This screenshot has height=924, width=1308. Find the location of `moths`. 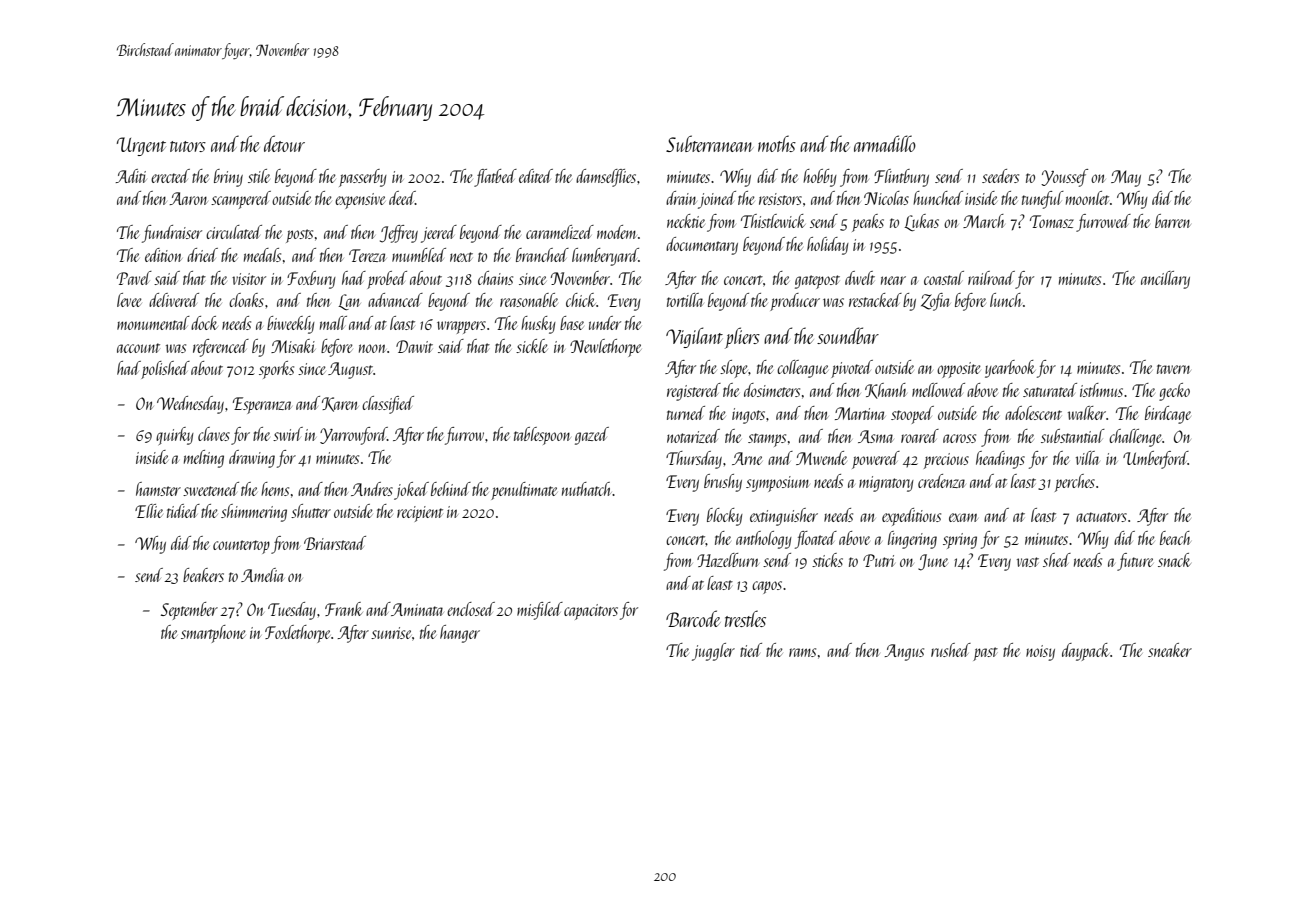

moths is located at coordinates (777, 143).
